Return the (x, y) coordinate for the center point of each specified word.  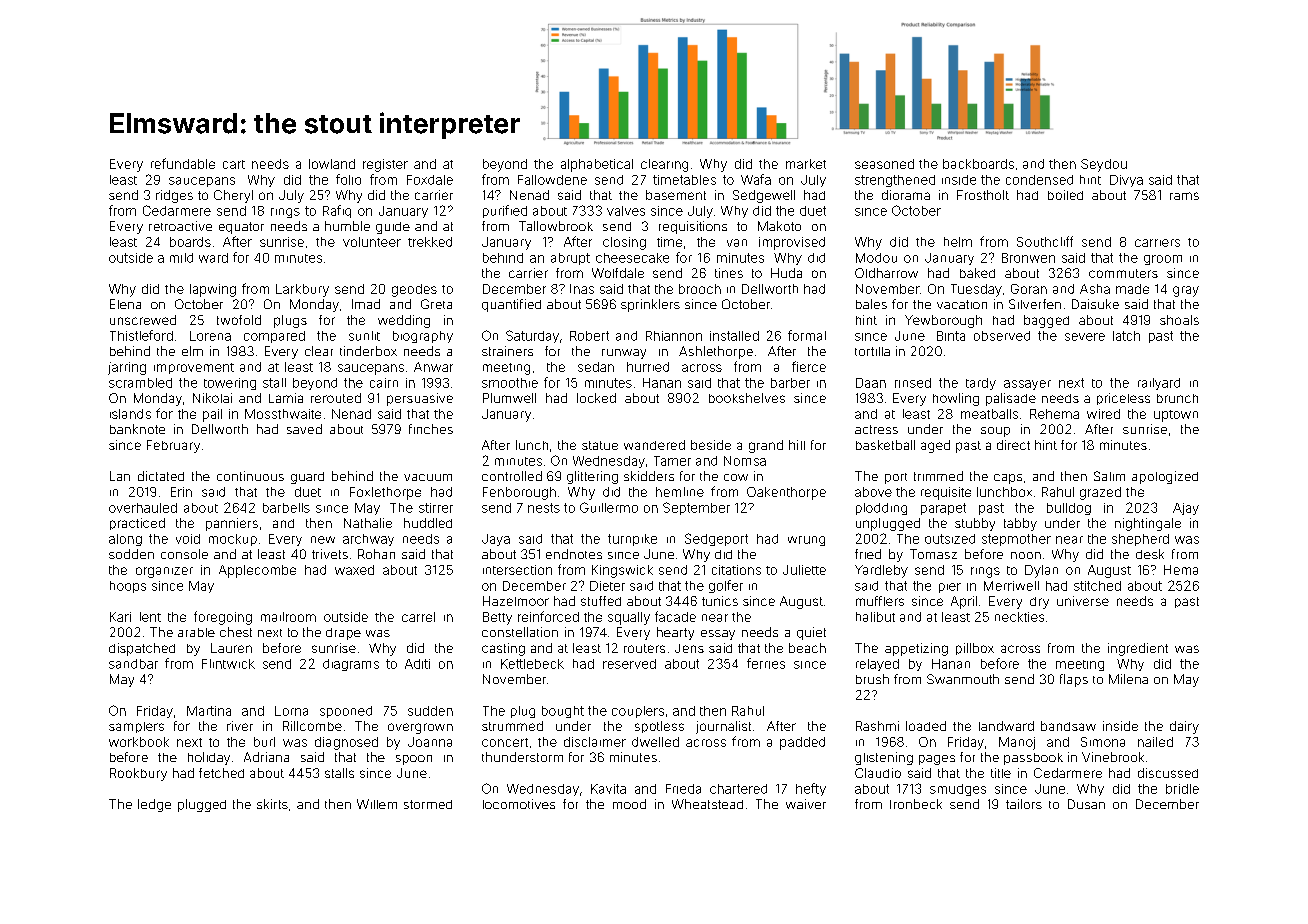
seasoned (884, 164)
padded (802, 743)
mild (181, 258)
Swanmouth (963, 679)
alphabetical (597, 165)
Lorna (291, 711)
